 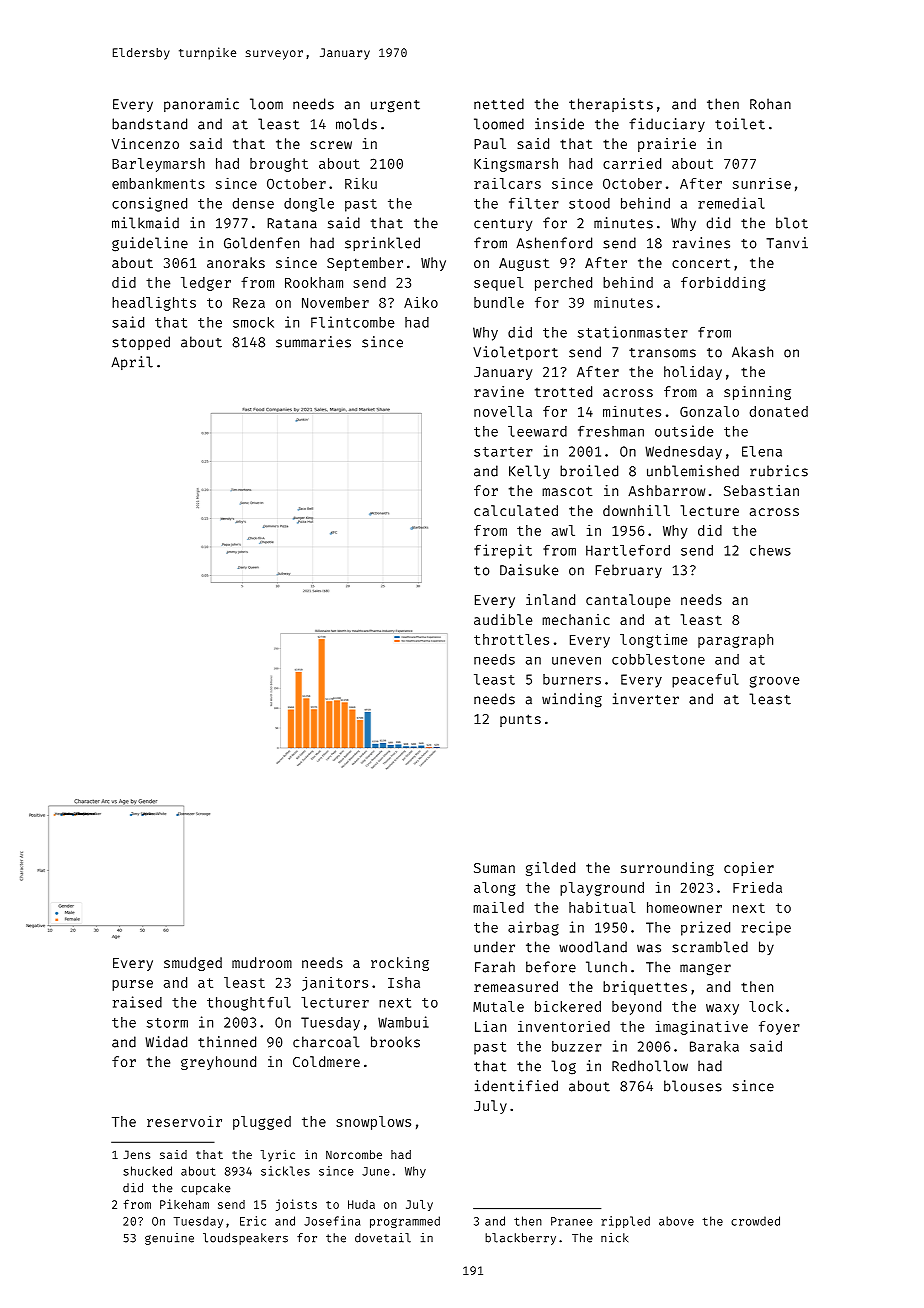 What do you see at coordinates (296, 1205) in the screenshot?
I see `joists` at bounding box center [296, 1205].
